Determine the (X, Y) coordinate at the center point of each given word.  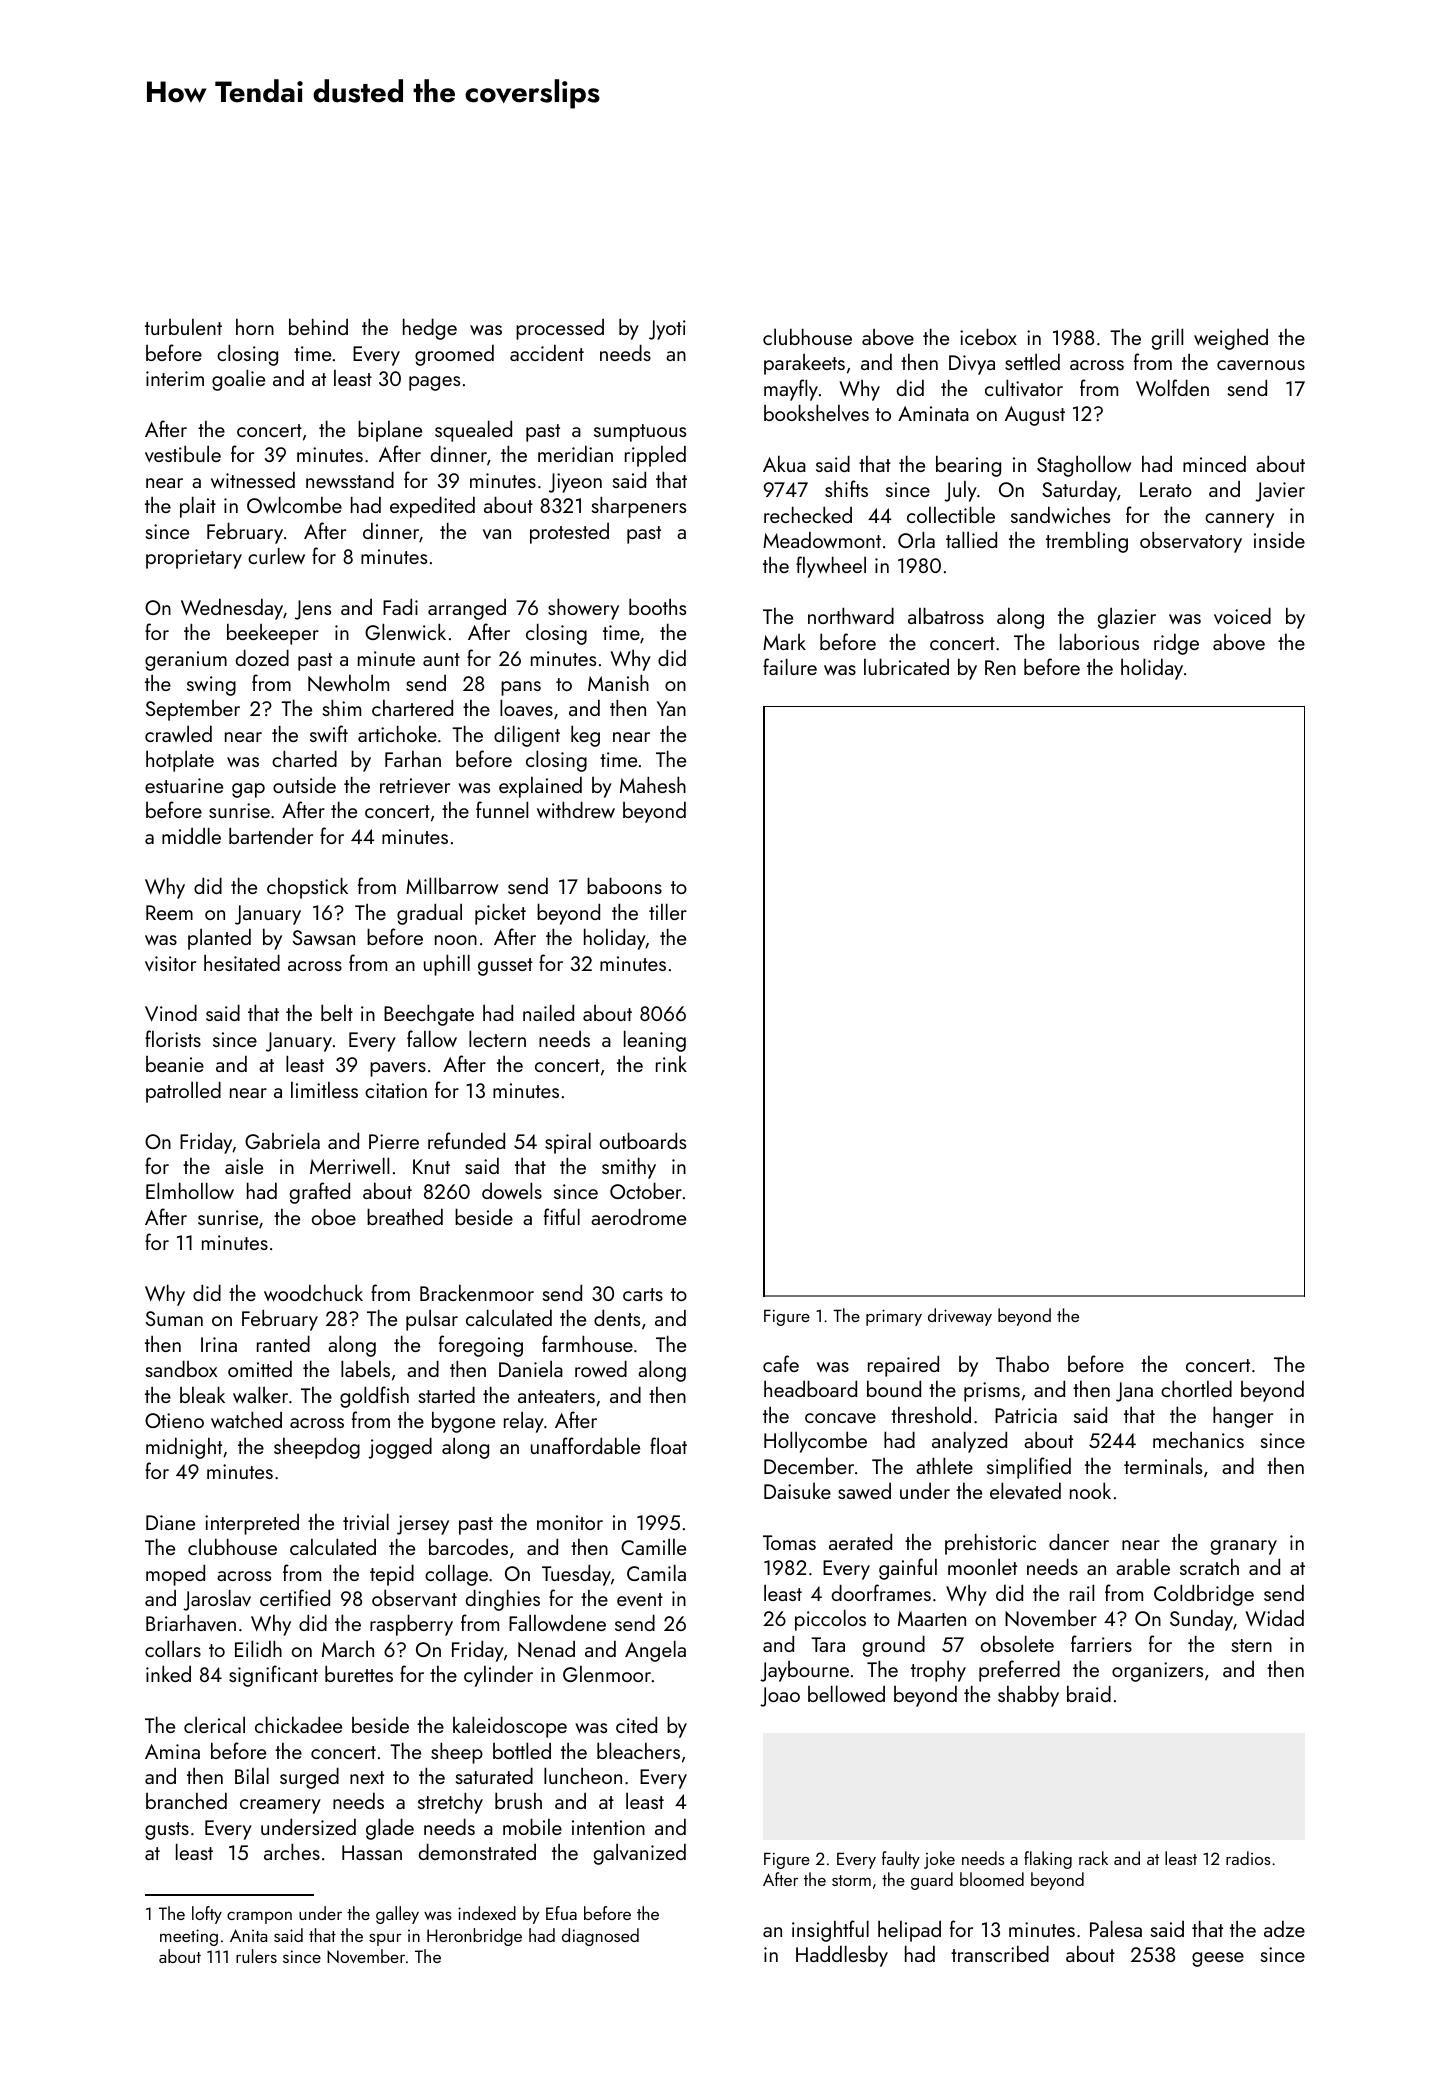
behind (318, 326)
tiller (668, 911)
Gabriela (282, 1140)
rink (671, 1064)
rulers (256, 1956)
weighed (1231, 339)
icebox (988, 336)
